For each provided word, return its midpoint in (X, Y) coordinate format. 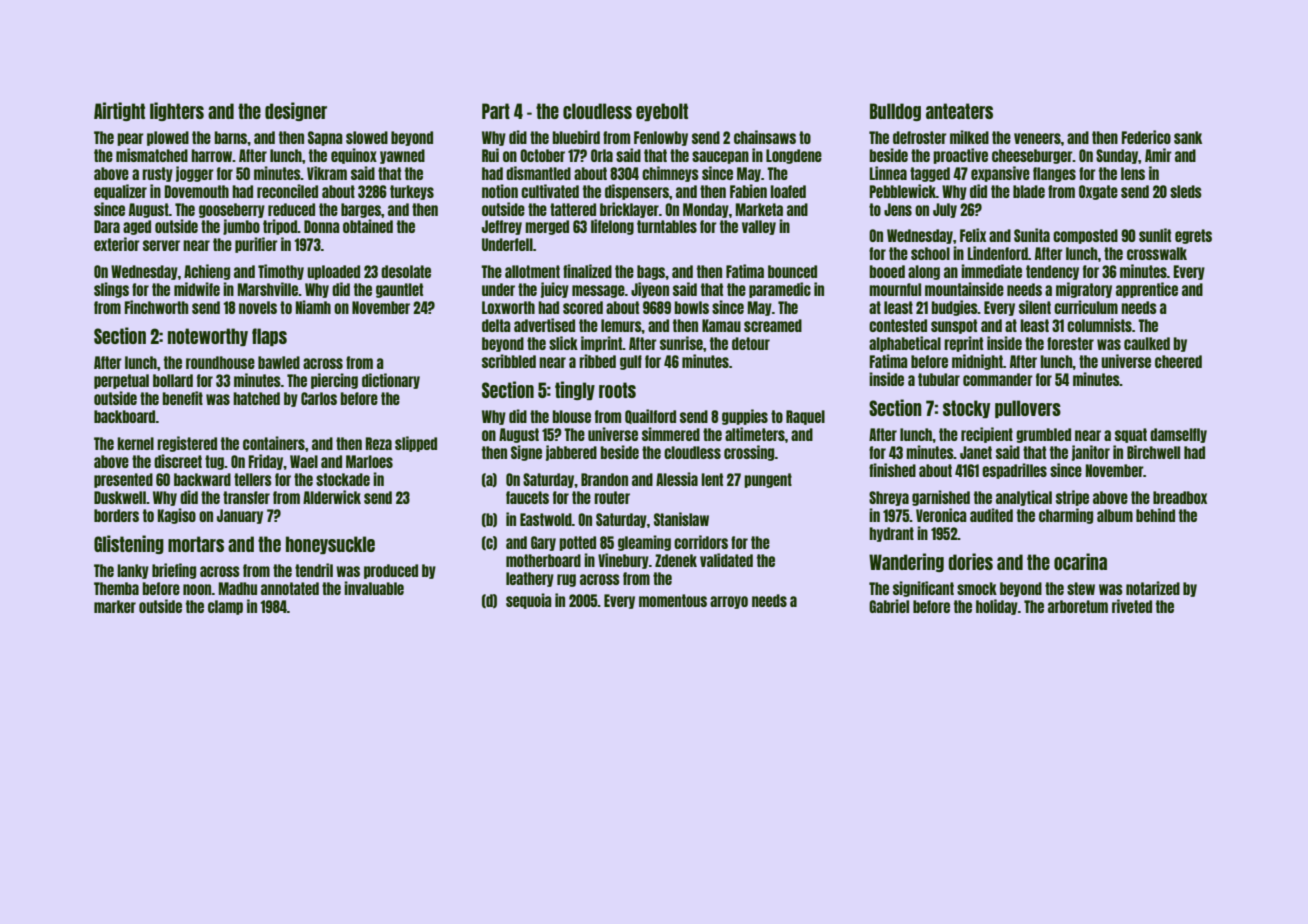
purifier (256, 245)
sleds (1186, 191)
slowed (367, 137)
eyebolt (662, 112)
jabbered (571, 453)
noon (197, 589)
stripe (1072, 498)
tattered (573, 209)
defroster (920, 137)
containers (274, 443)
